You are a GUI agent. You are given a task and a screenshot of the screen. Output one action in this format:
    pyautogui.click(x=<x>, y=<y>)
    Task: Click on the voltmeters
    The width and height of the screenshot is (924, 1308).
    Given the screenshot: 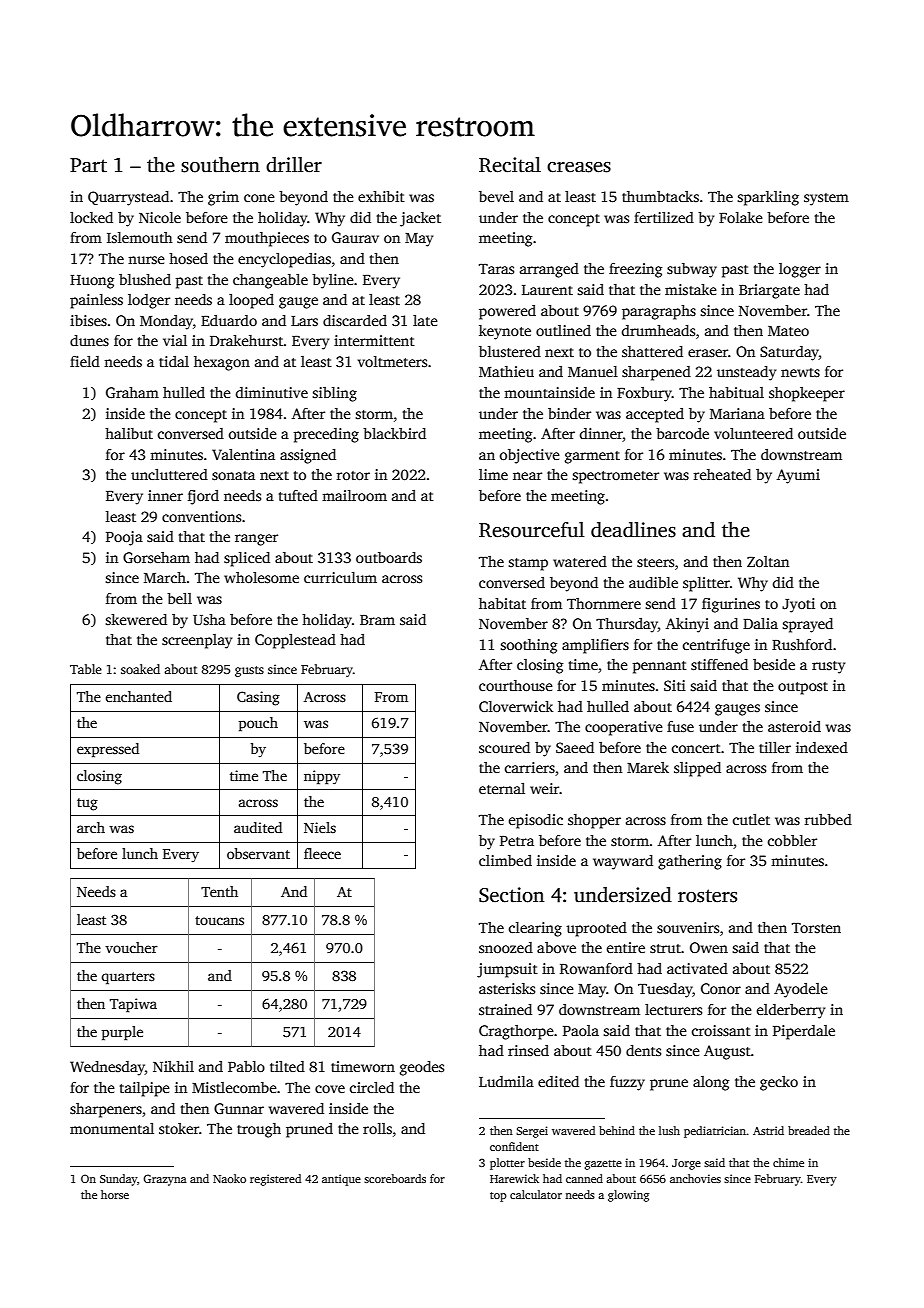 What is the action you would take?
    pyautogui.click(x=392, y=361)
